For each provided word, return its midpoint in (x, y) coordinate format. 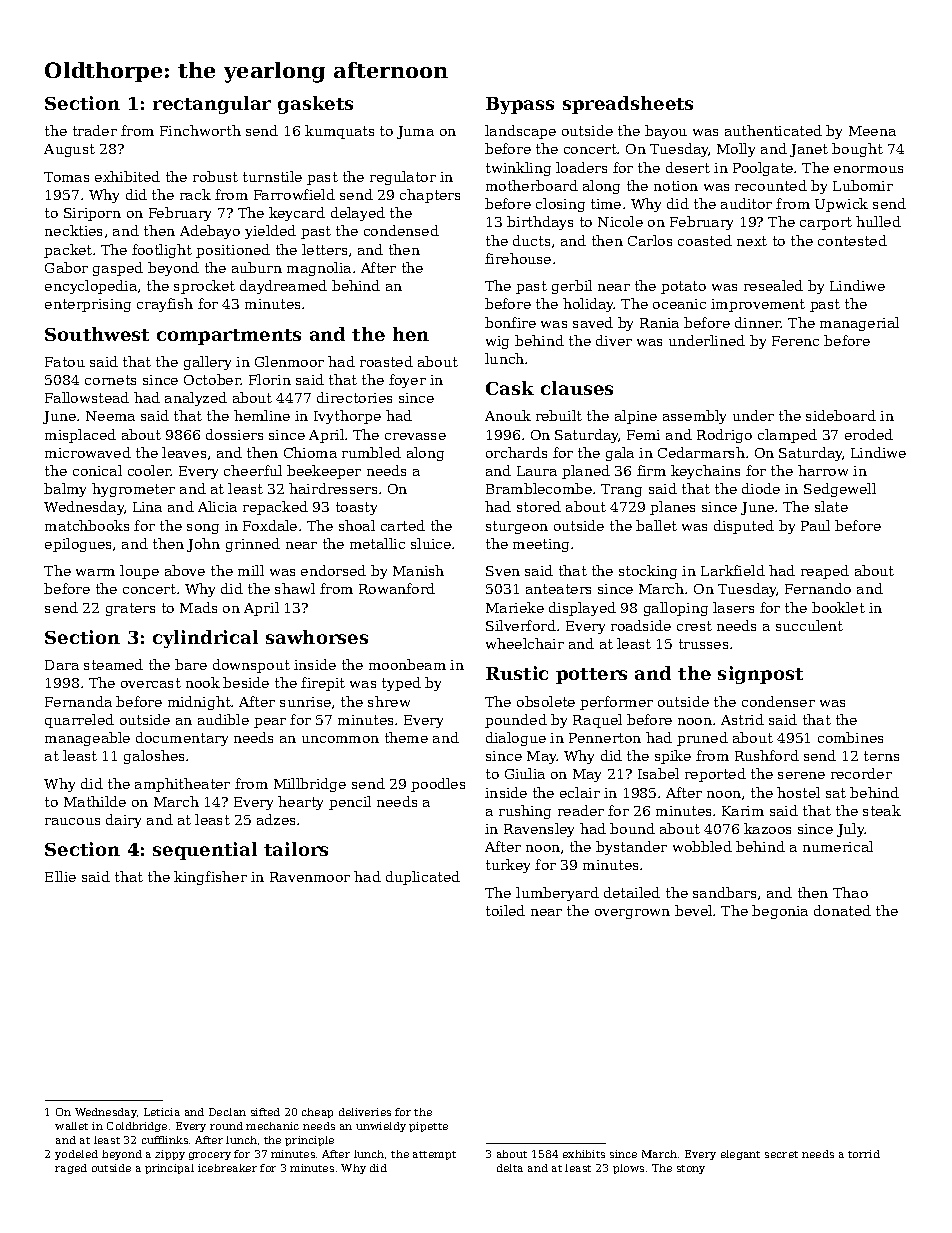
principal (169, 1169)
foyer (407, 381)
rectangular (212, 105)
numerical (838, 846)
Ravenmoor (310, 877)
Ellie (60, 876)
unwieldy (381, 1127)
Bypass (520, 105)
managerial (859, 324)
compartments (229, 337)
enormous (868, 169)
